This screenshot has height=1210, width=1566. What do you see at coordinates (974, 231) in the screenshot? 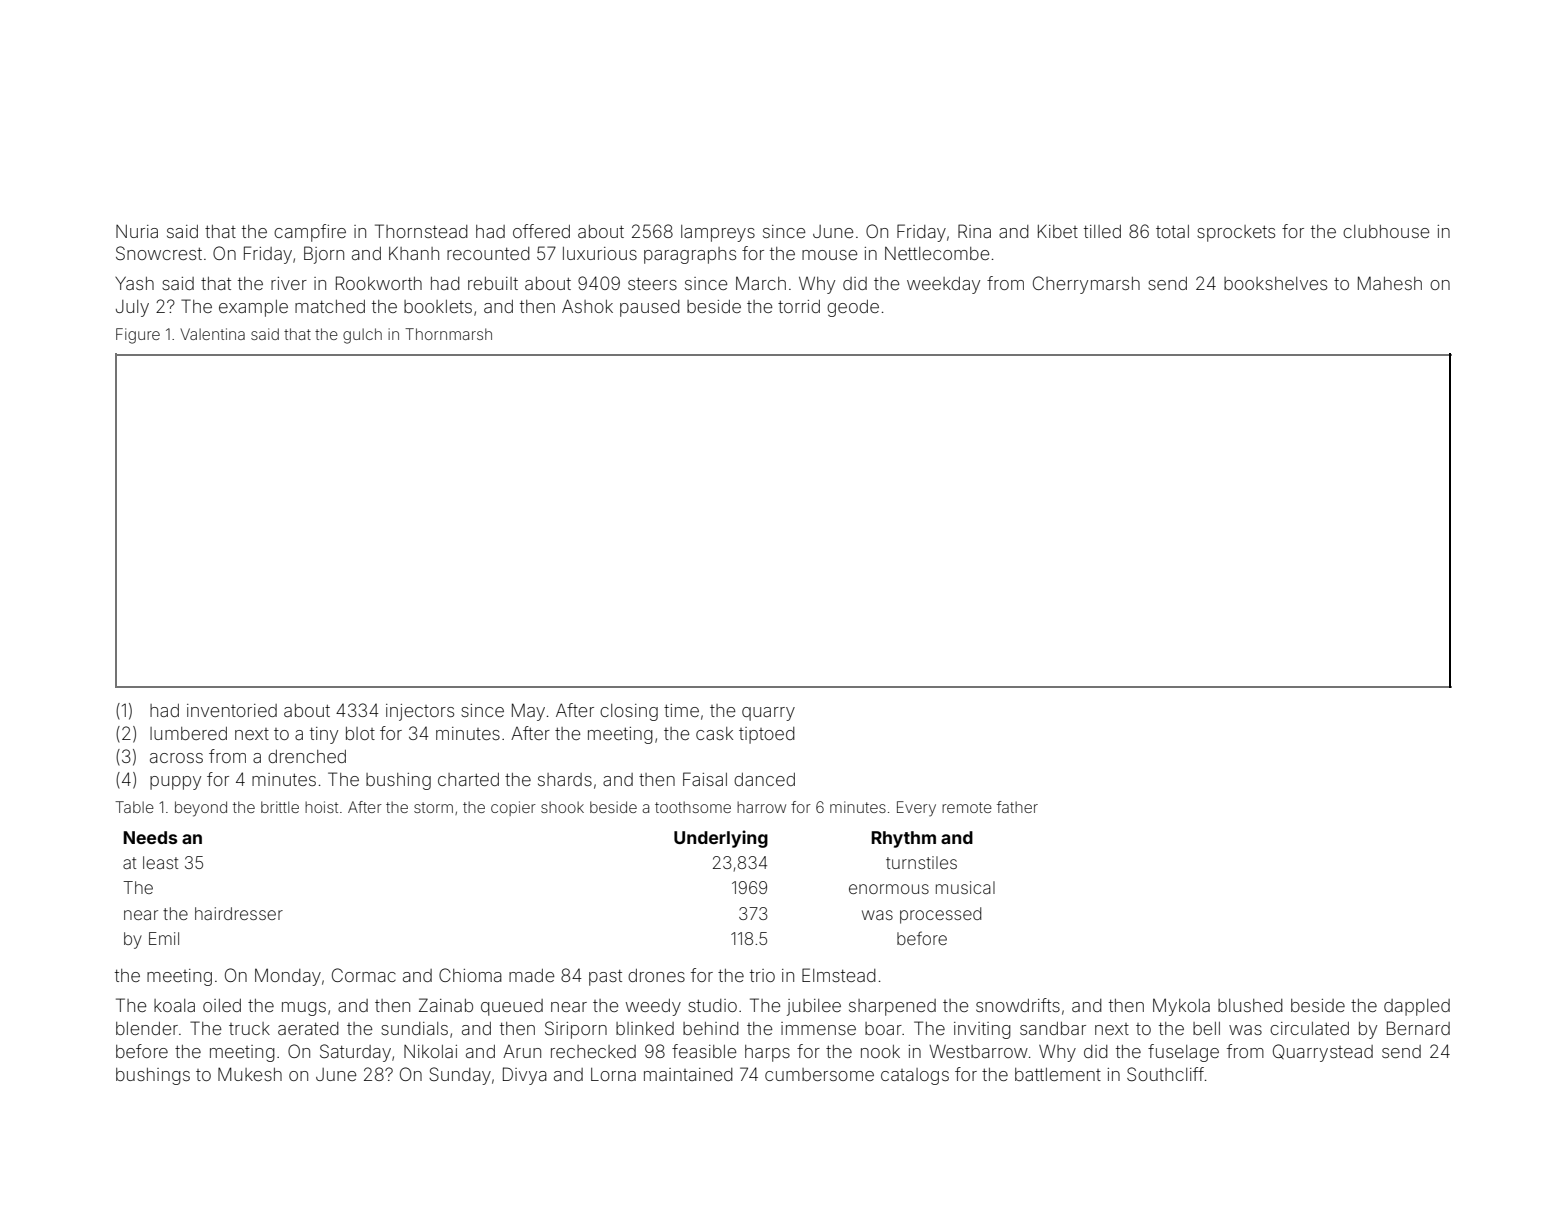
I see `Rina` at bounding box center [974, 231].
